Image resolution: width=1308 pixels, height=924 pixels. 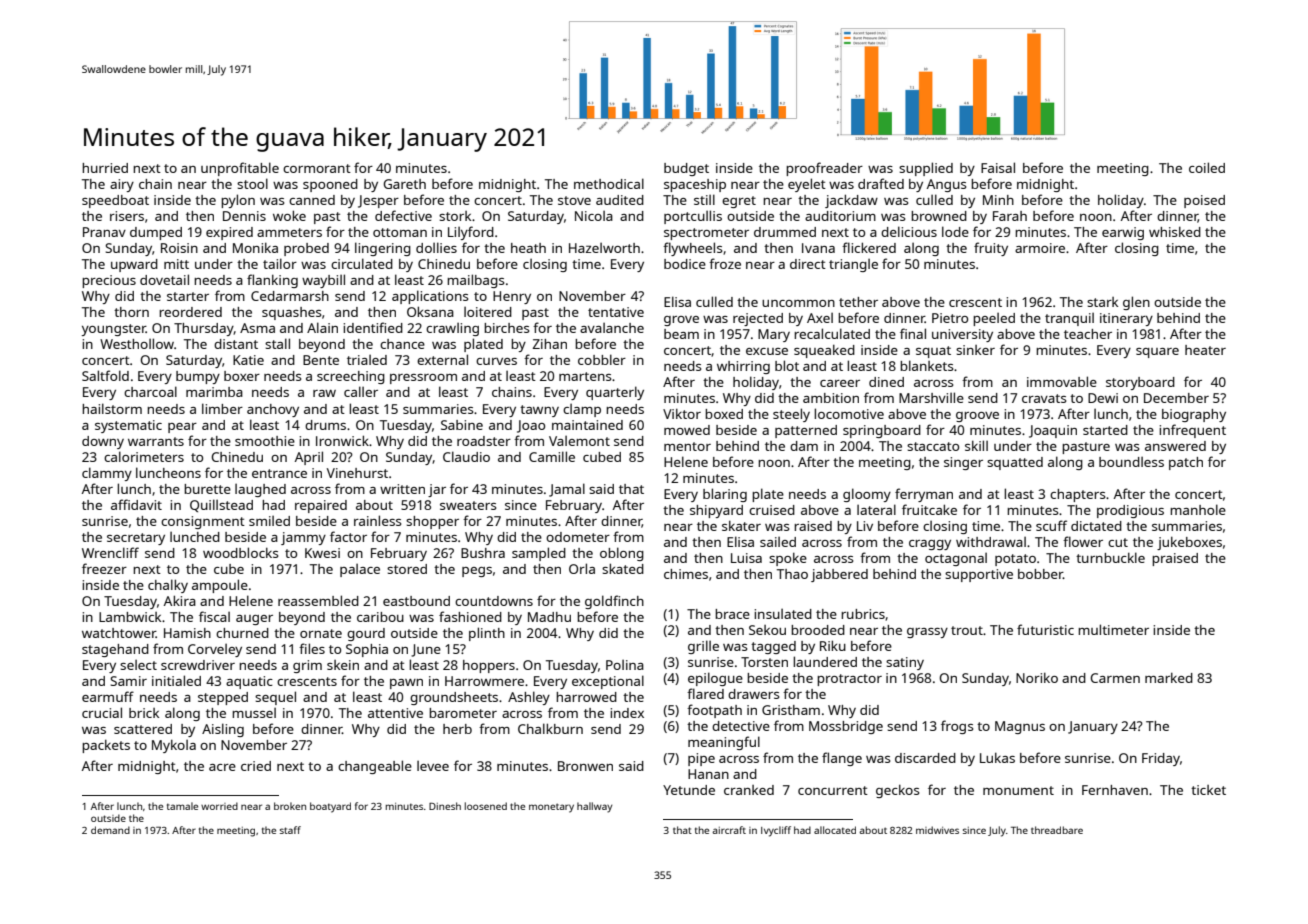 I want to click on coiled, so click(x=1207, y=167).
